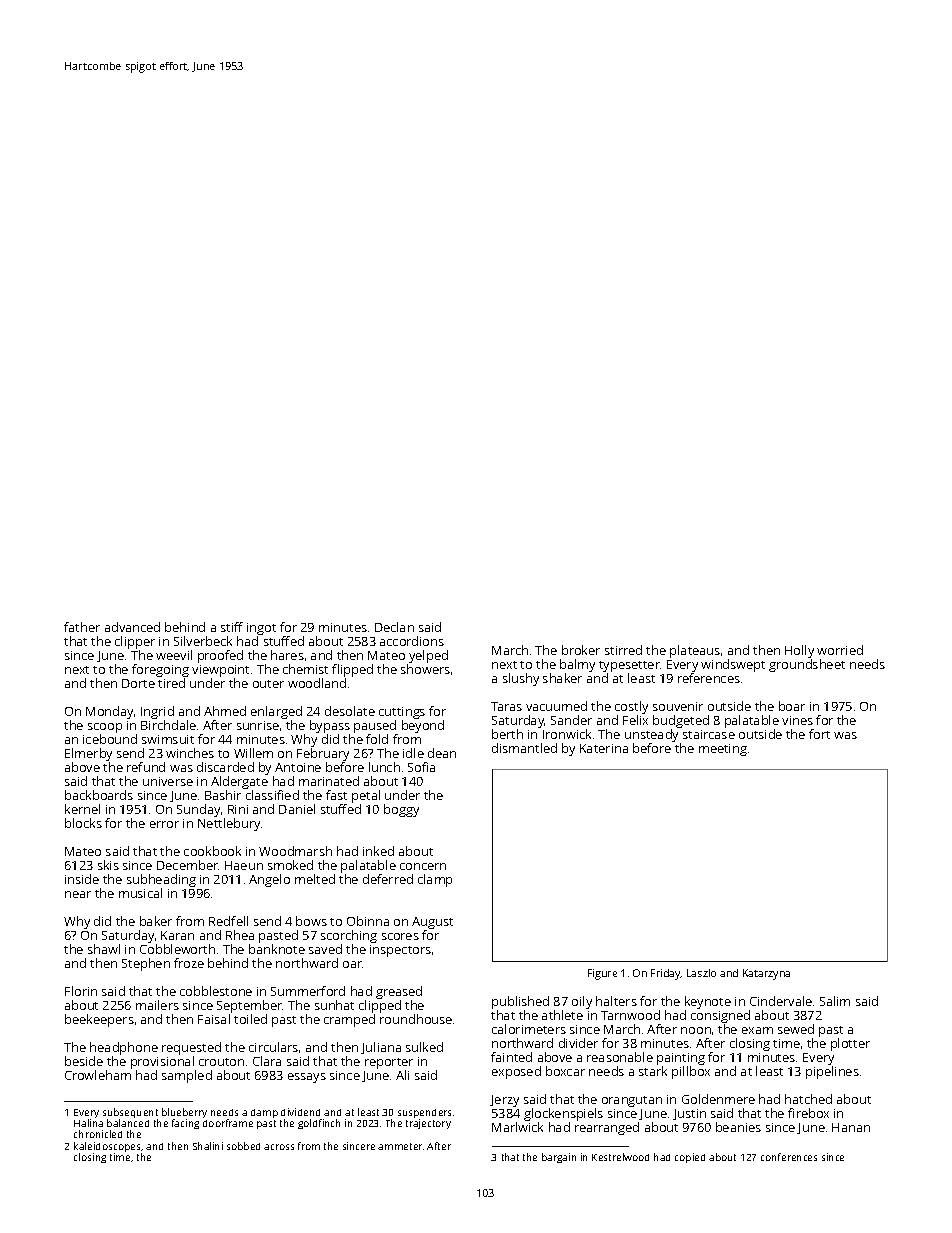 The height and width of the image is (1233, 952). What do you see at coordinates (323, 754) in the image?
I see `February` at bounding box center [323, 754].
